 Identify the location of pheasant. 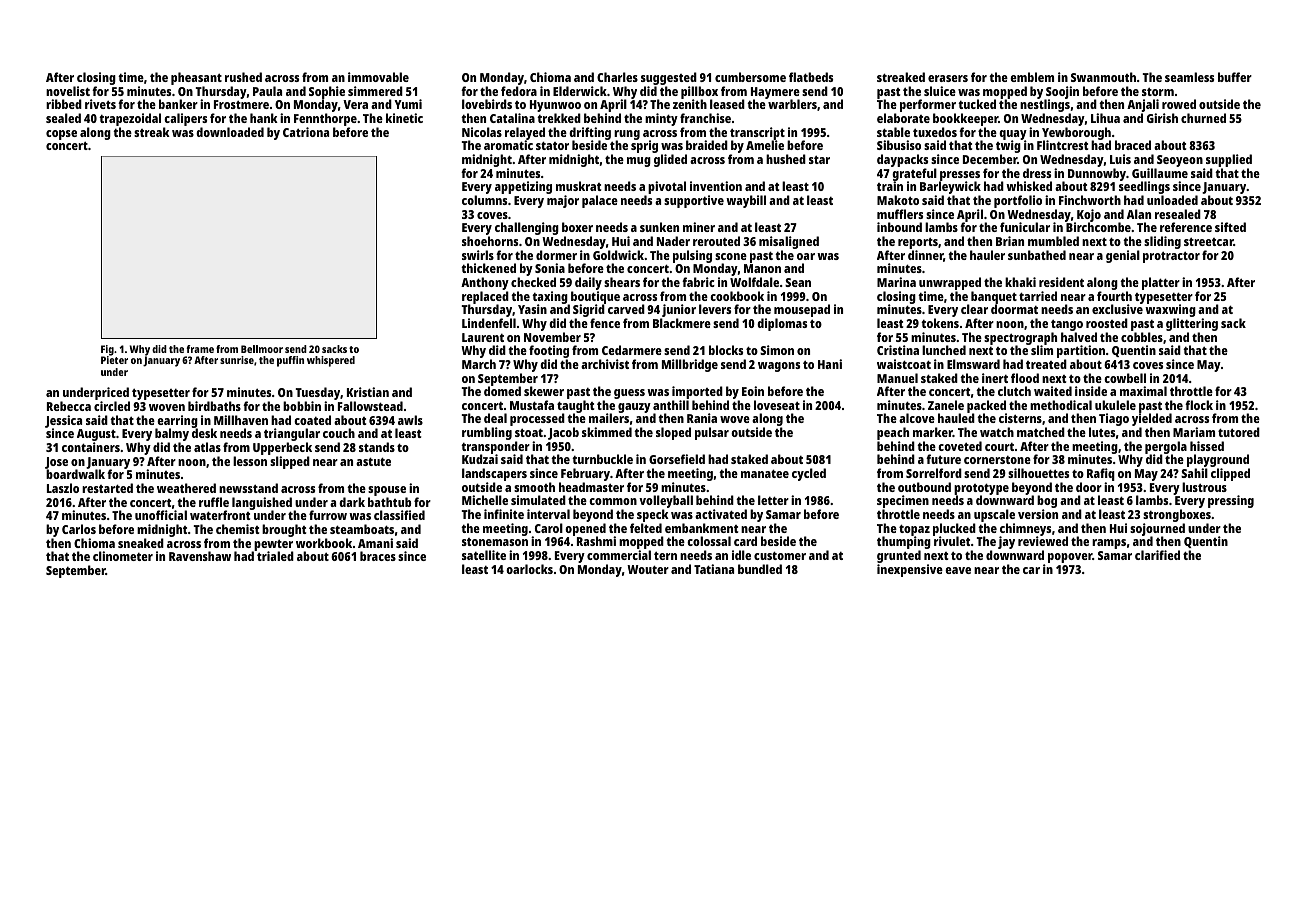
(196, 78).
